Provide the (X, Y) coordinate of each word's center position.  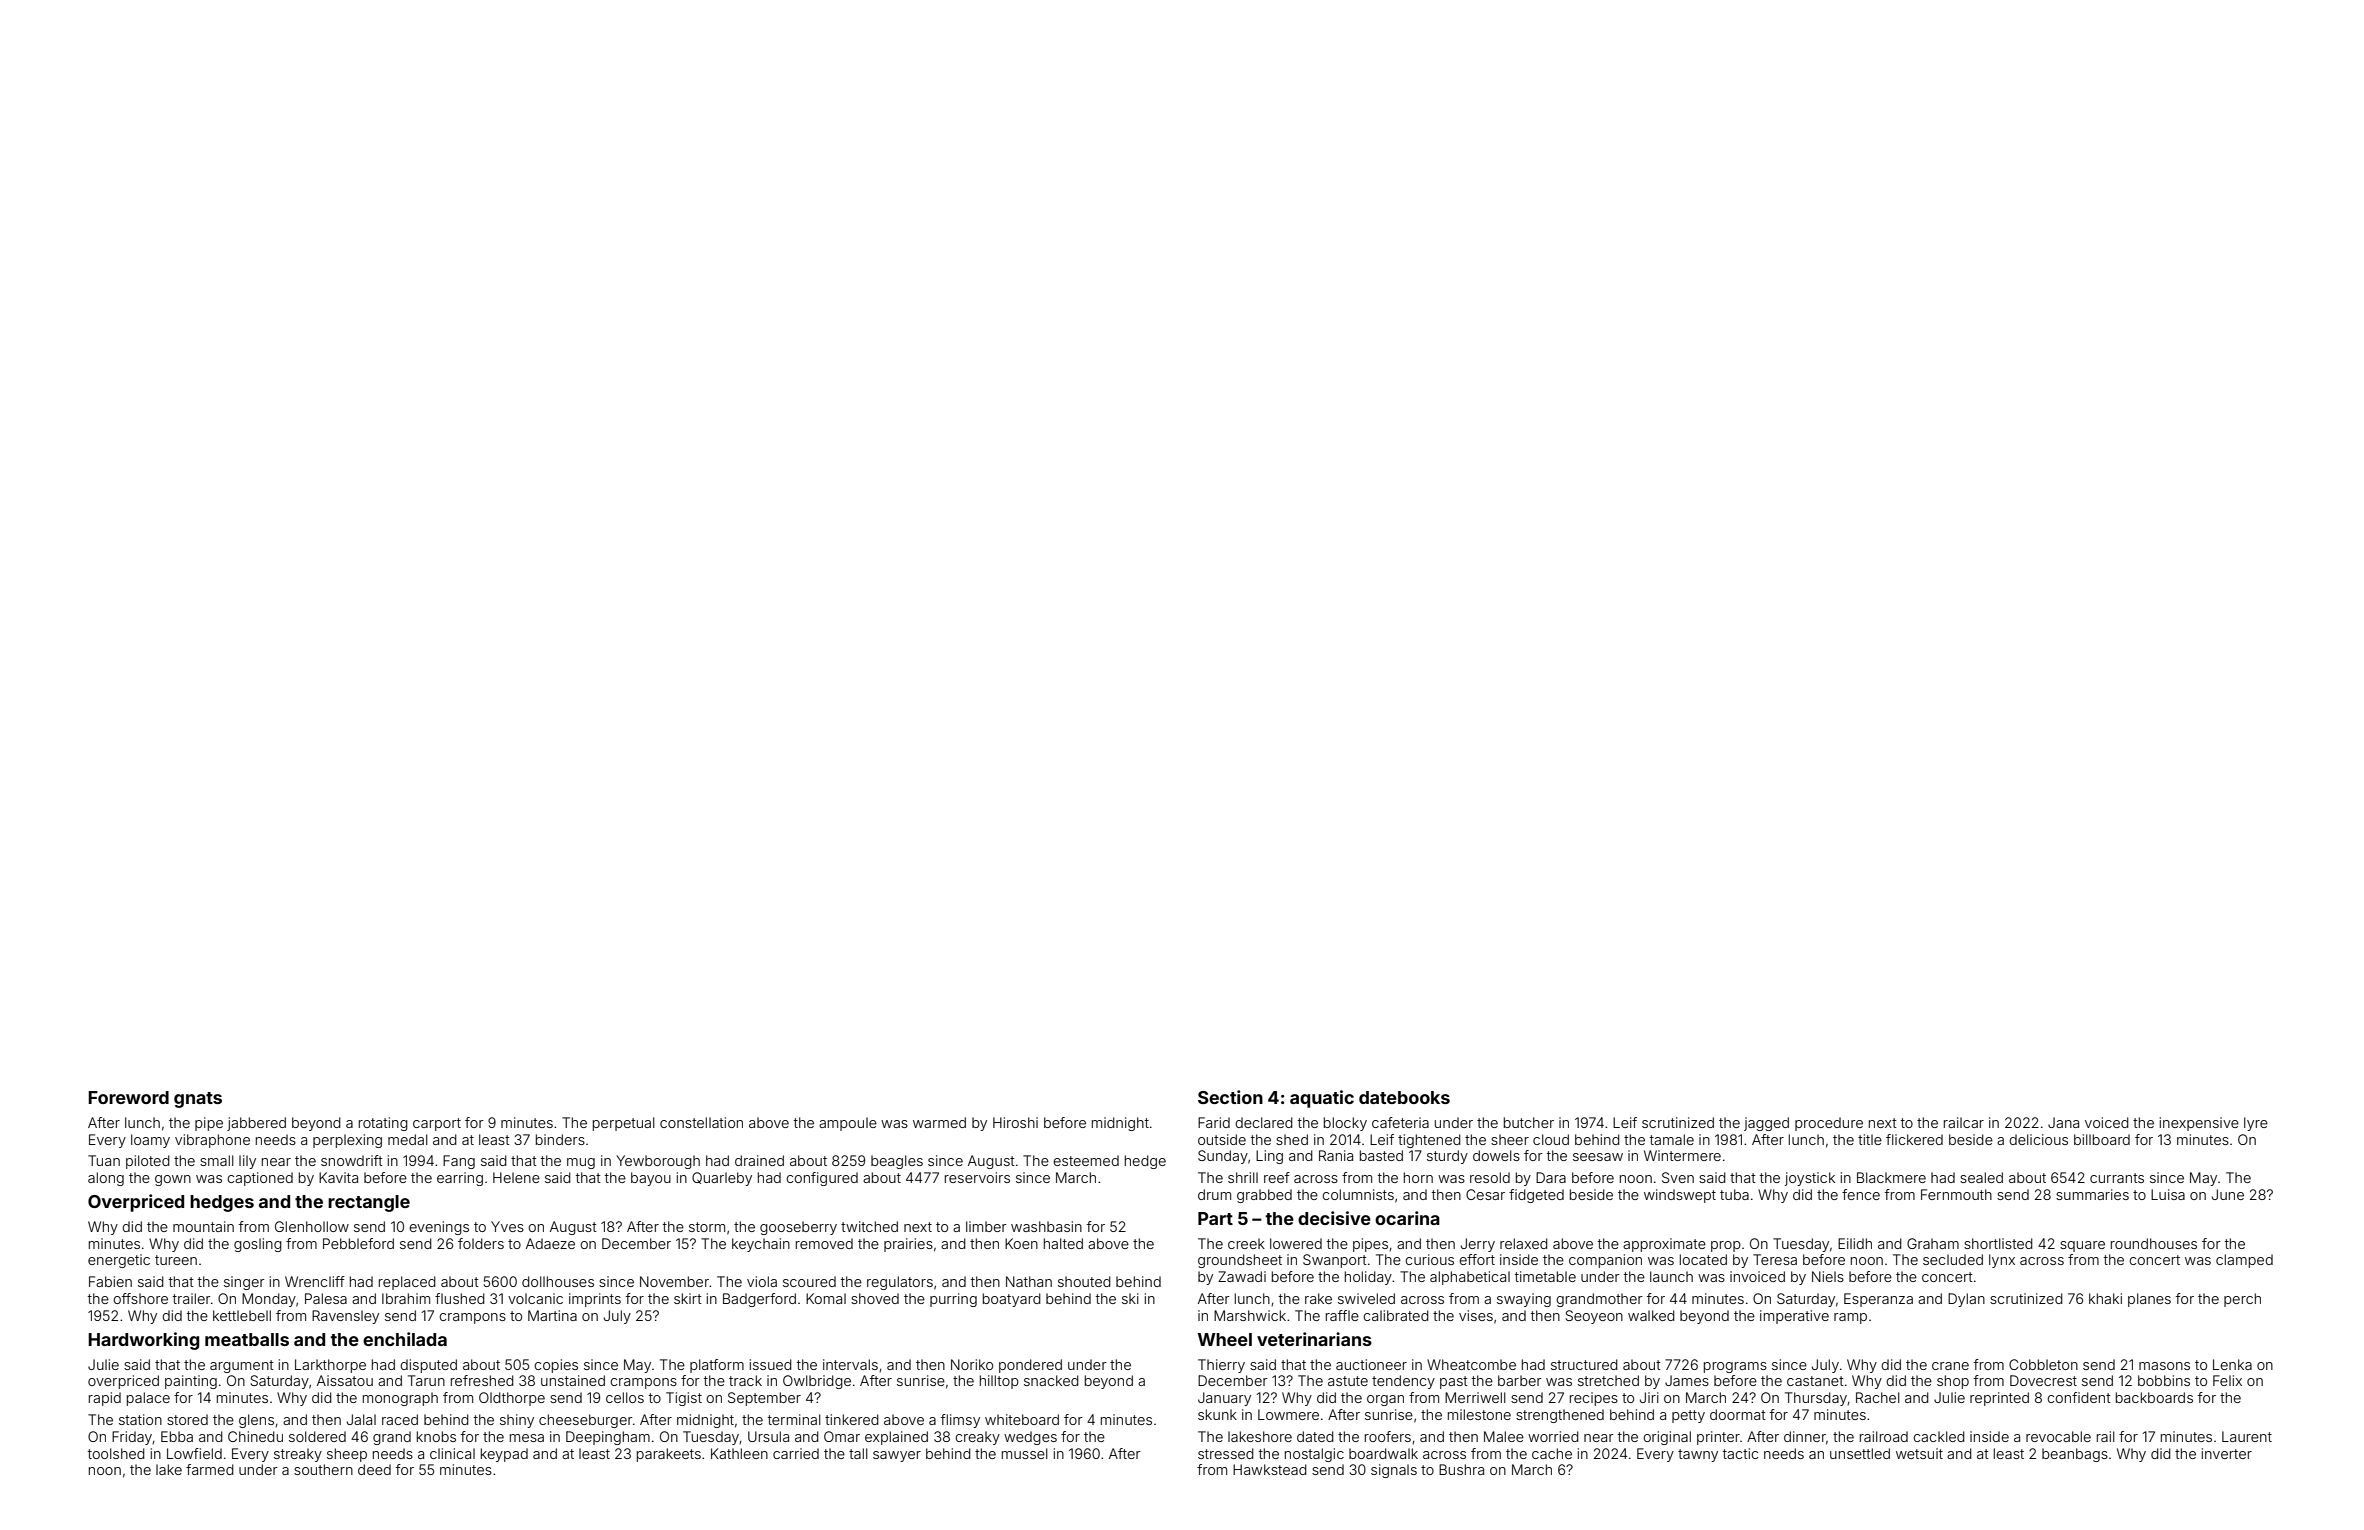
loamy (150, 1141)
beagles (897, 1162)
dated (1315, 1436)
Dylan (1966, 1300)
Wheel (1225, 1339)
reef (1277, 1177)
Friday (132, 1438)
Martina (552, 1315)
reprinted (1999, 1399)
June (2228, 1194)
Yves (507, 1226)
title (1870, 1139)
